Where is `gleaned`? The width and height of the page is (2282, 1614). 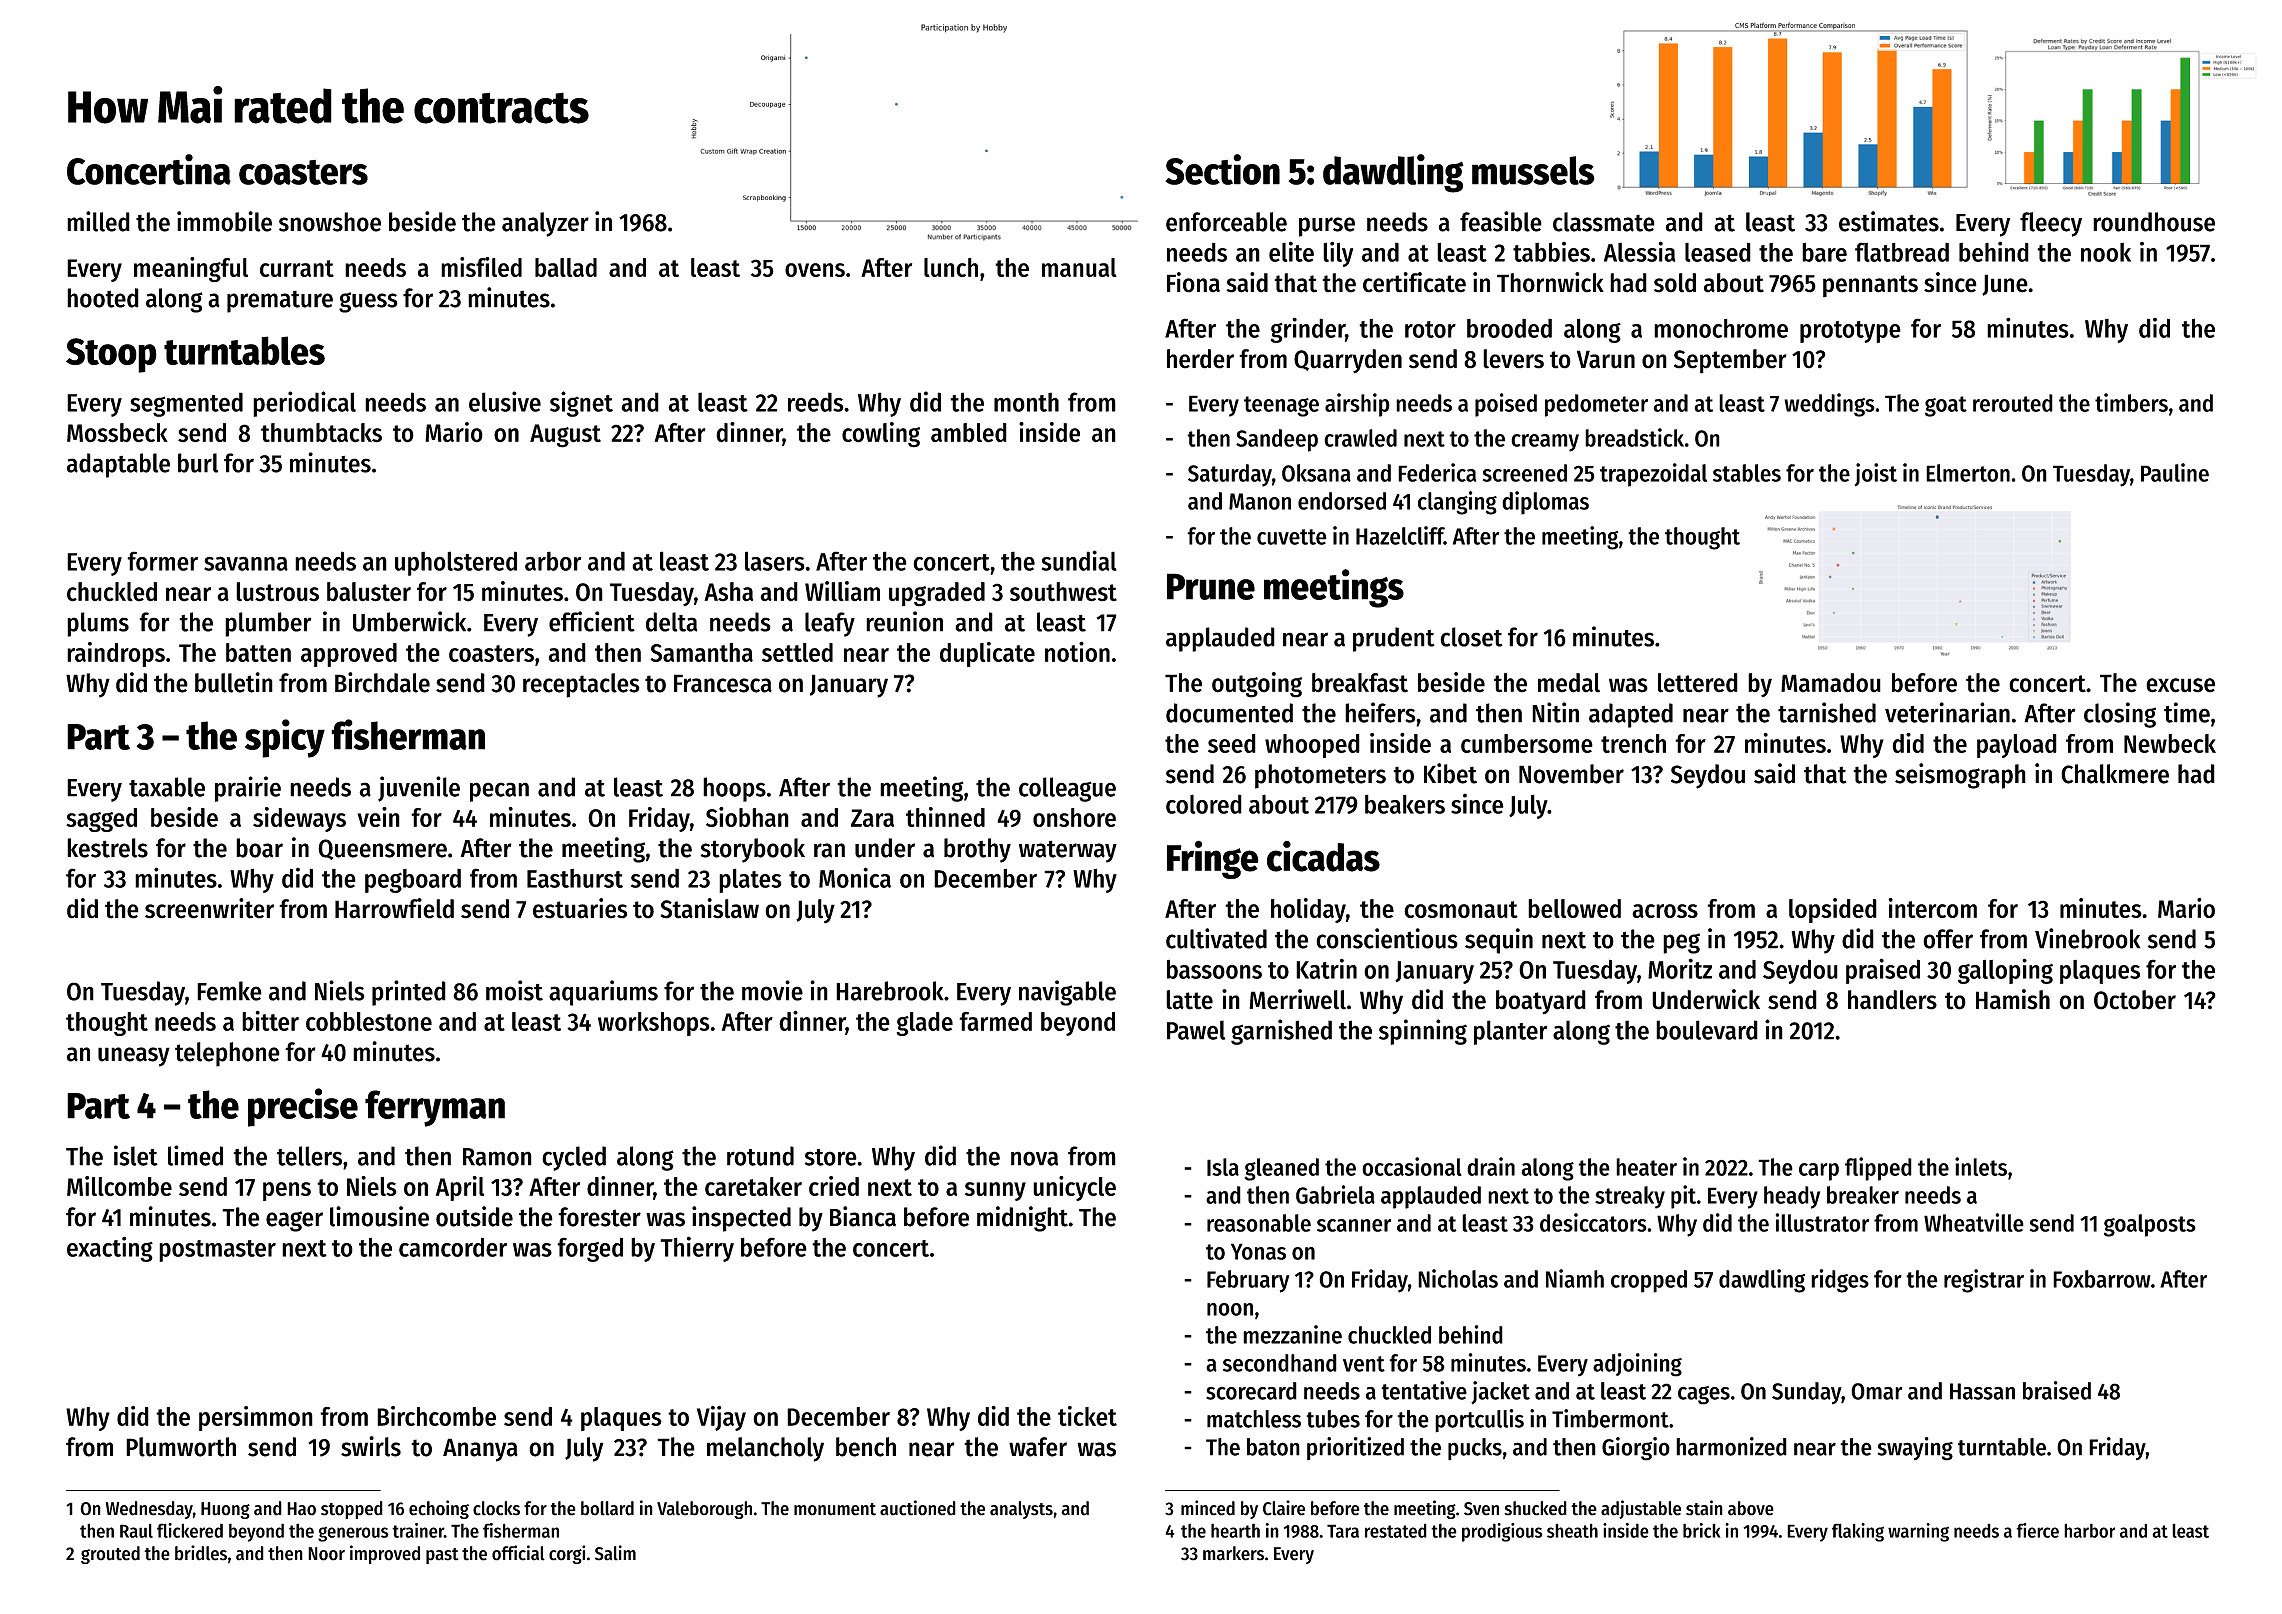
gleaned is located at coordinates (1281, 1169).
